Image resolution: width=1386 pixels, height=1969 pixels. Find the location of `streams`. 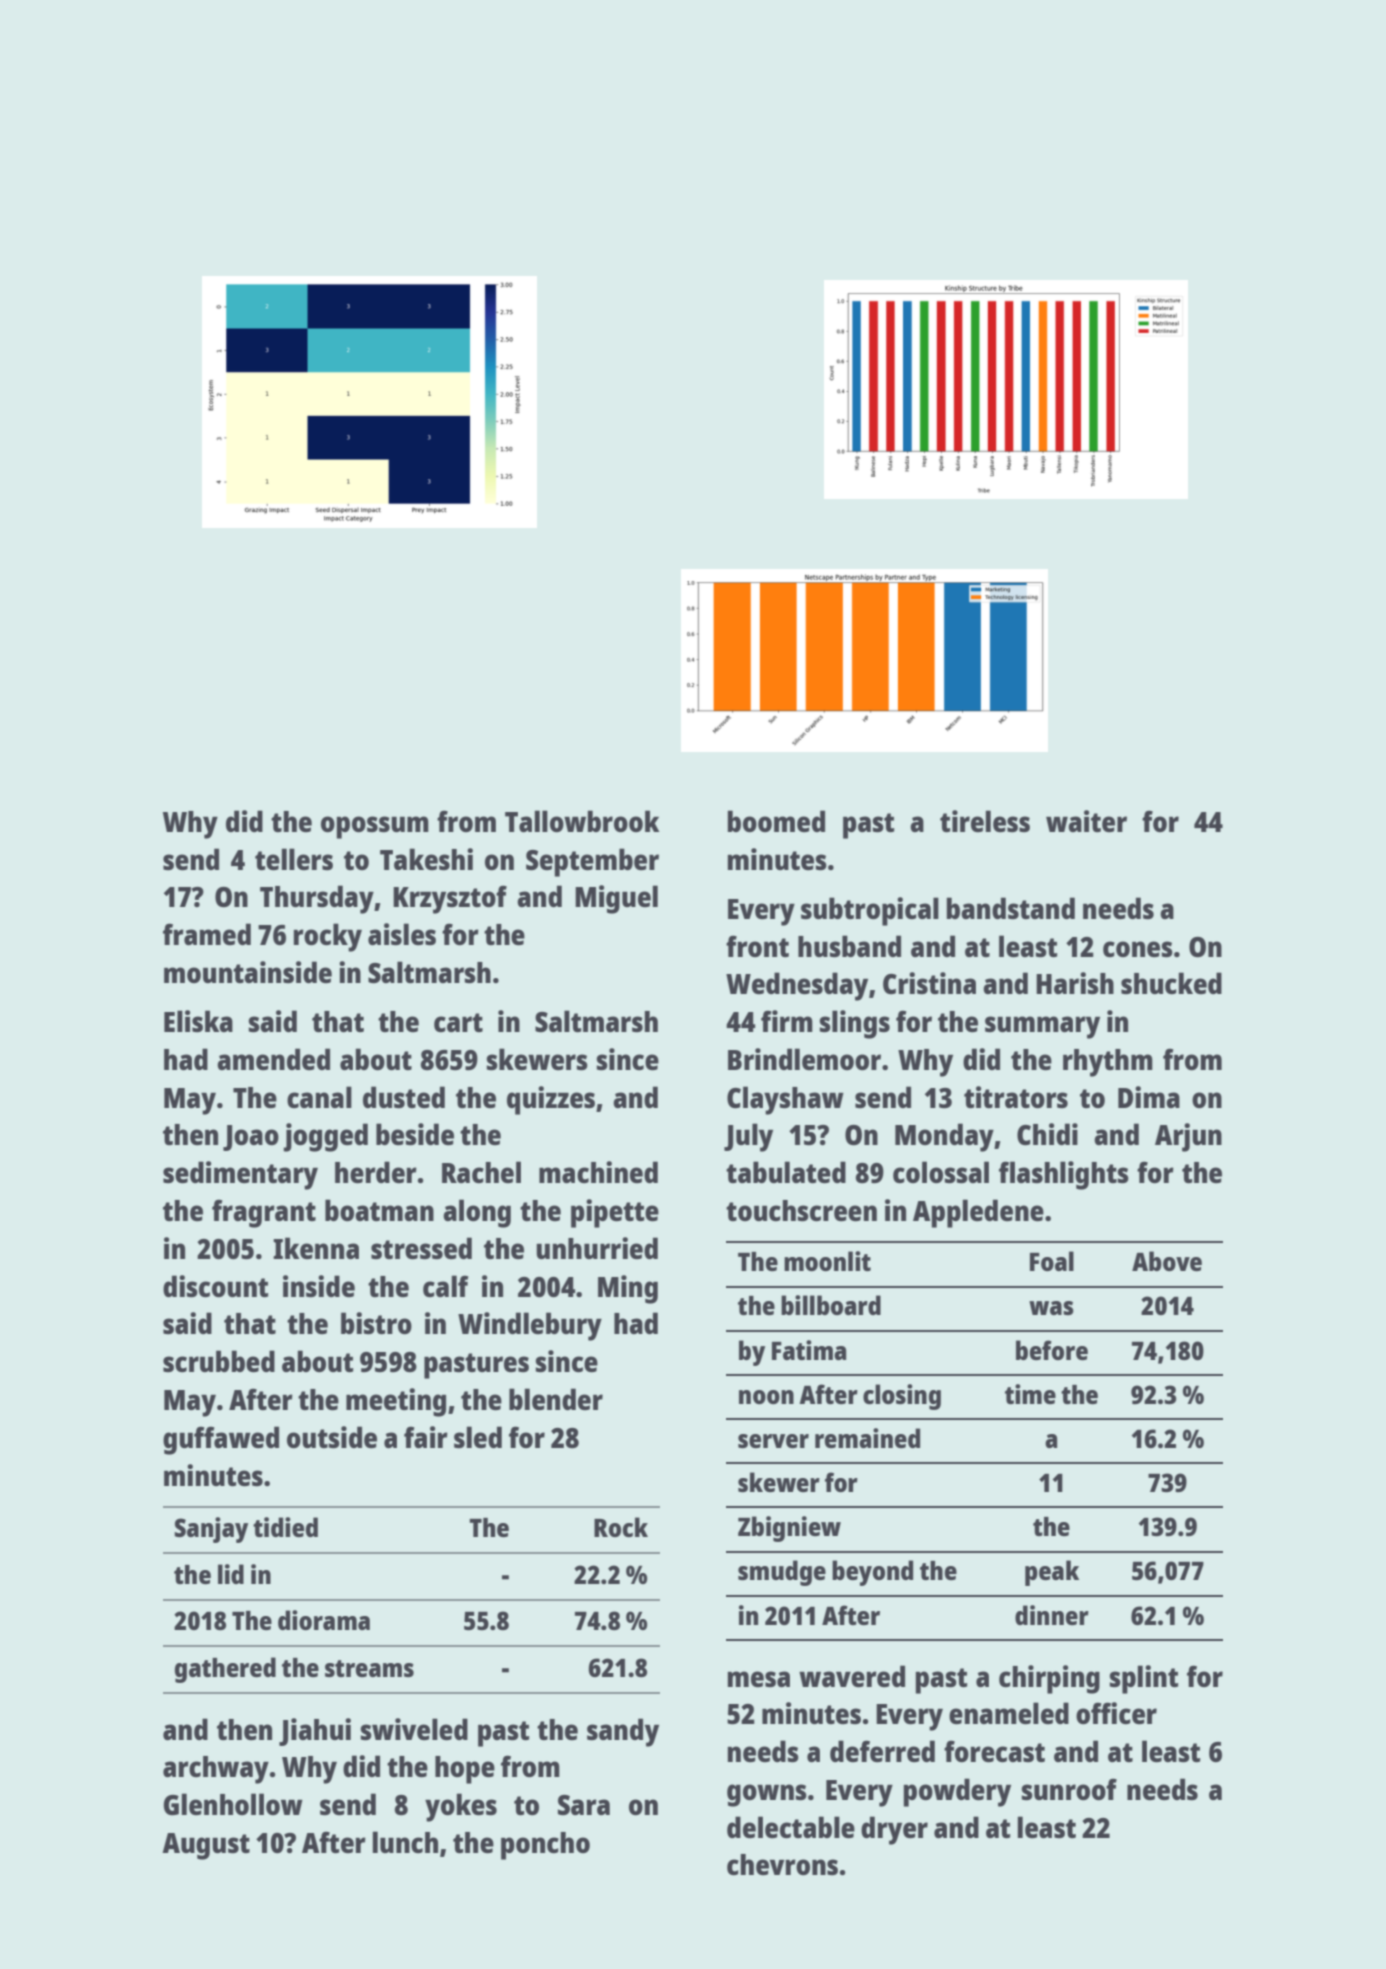

streams is located at coordinates (369, 1668).
